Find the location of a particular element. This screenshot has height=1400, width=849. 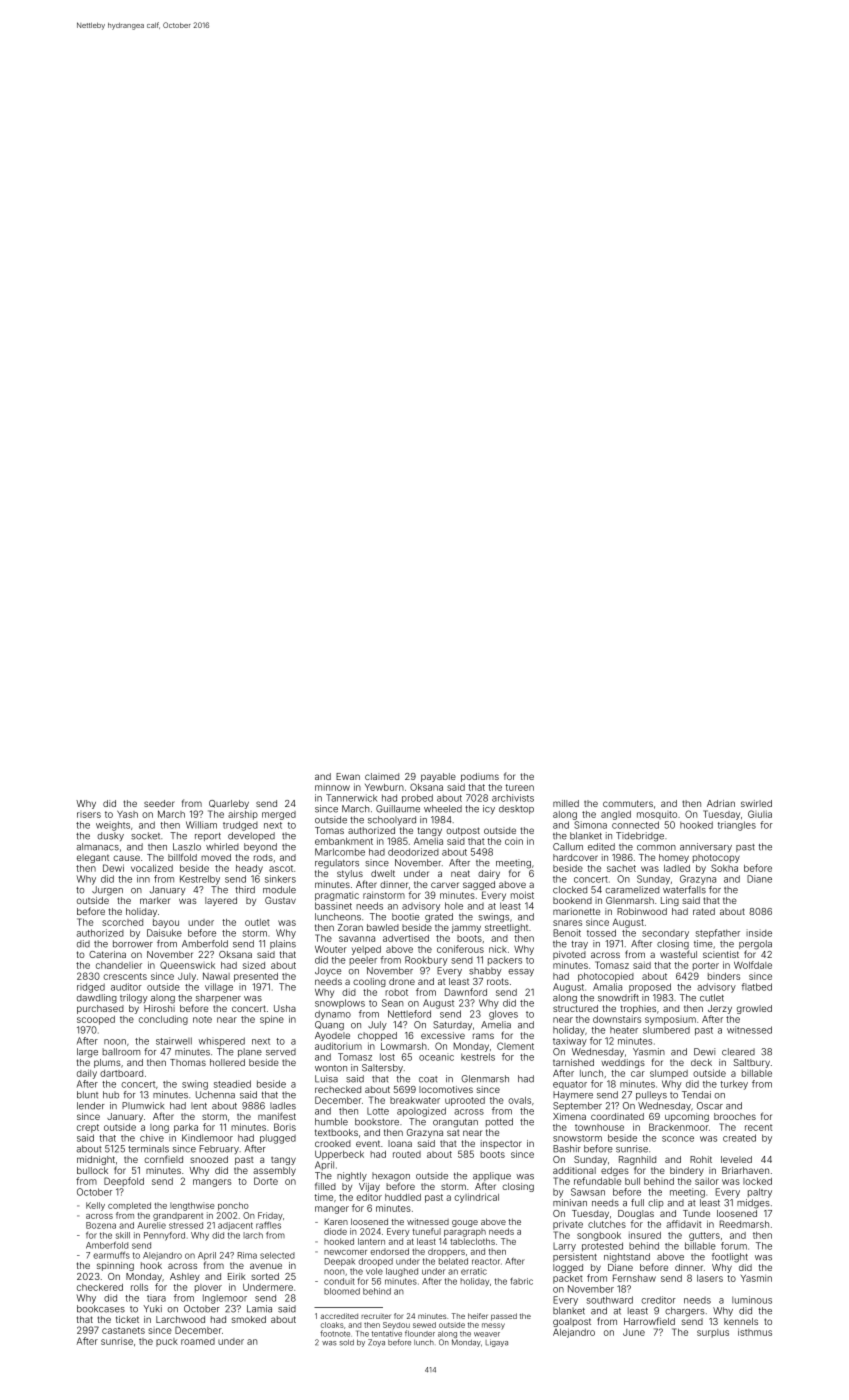

laughed is located at coordinates (402, 1272).
